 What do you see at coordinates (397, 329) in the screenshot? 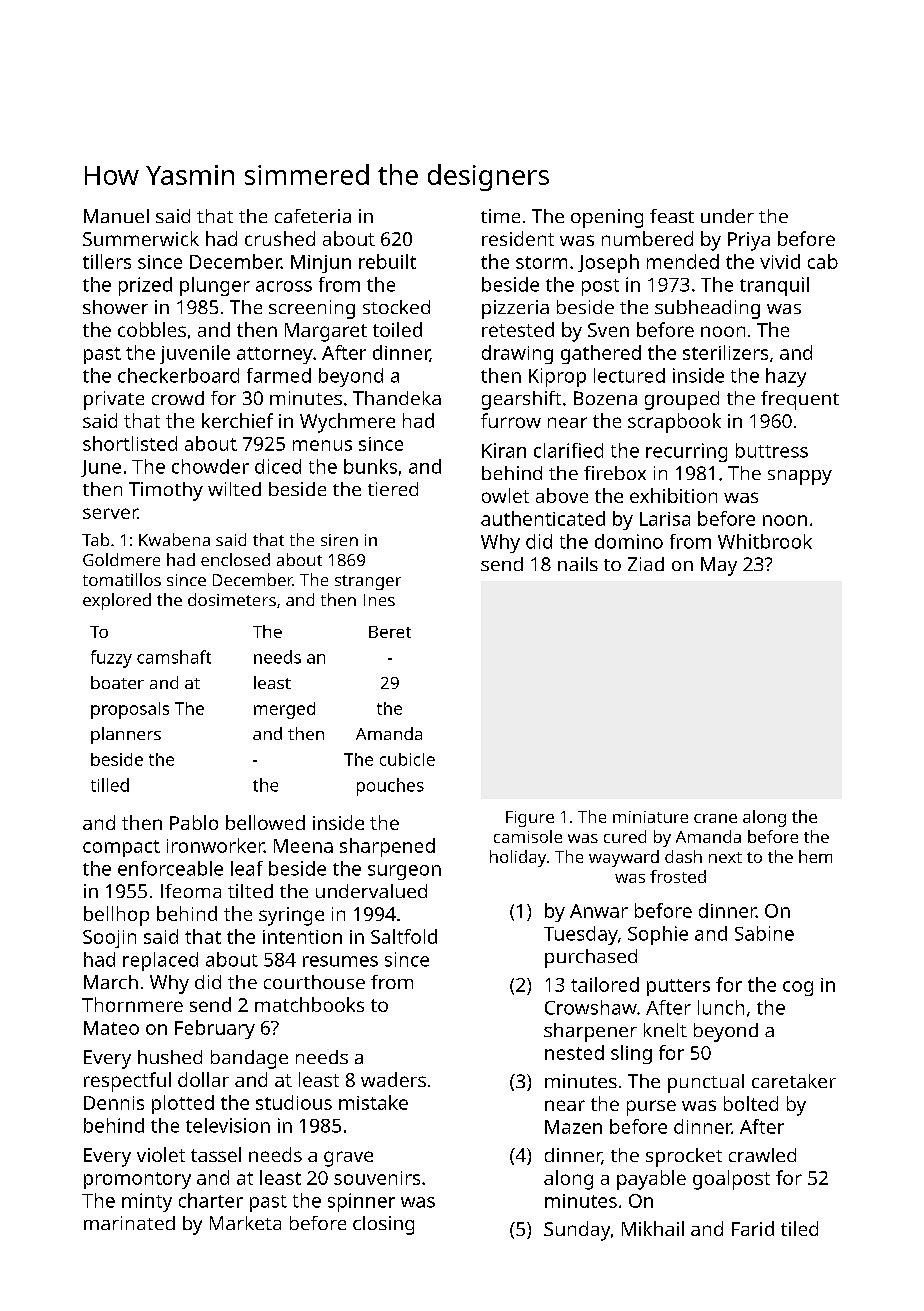
I see `toiled` at bounding box center [397, 329].
